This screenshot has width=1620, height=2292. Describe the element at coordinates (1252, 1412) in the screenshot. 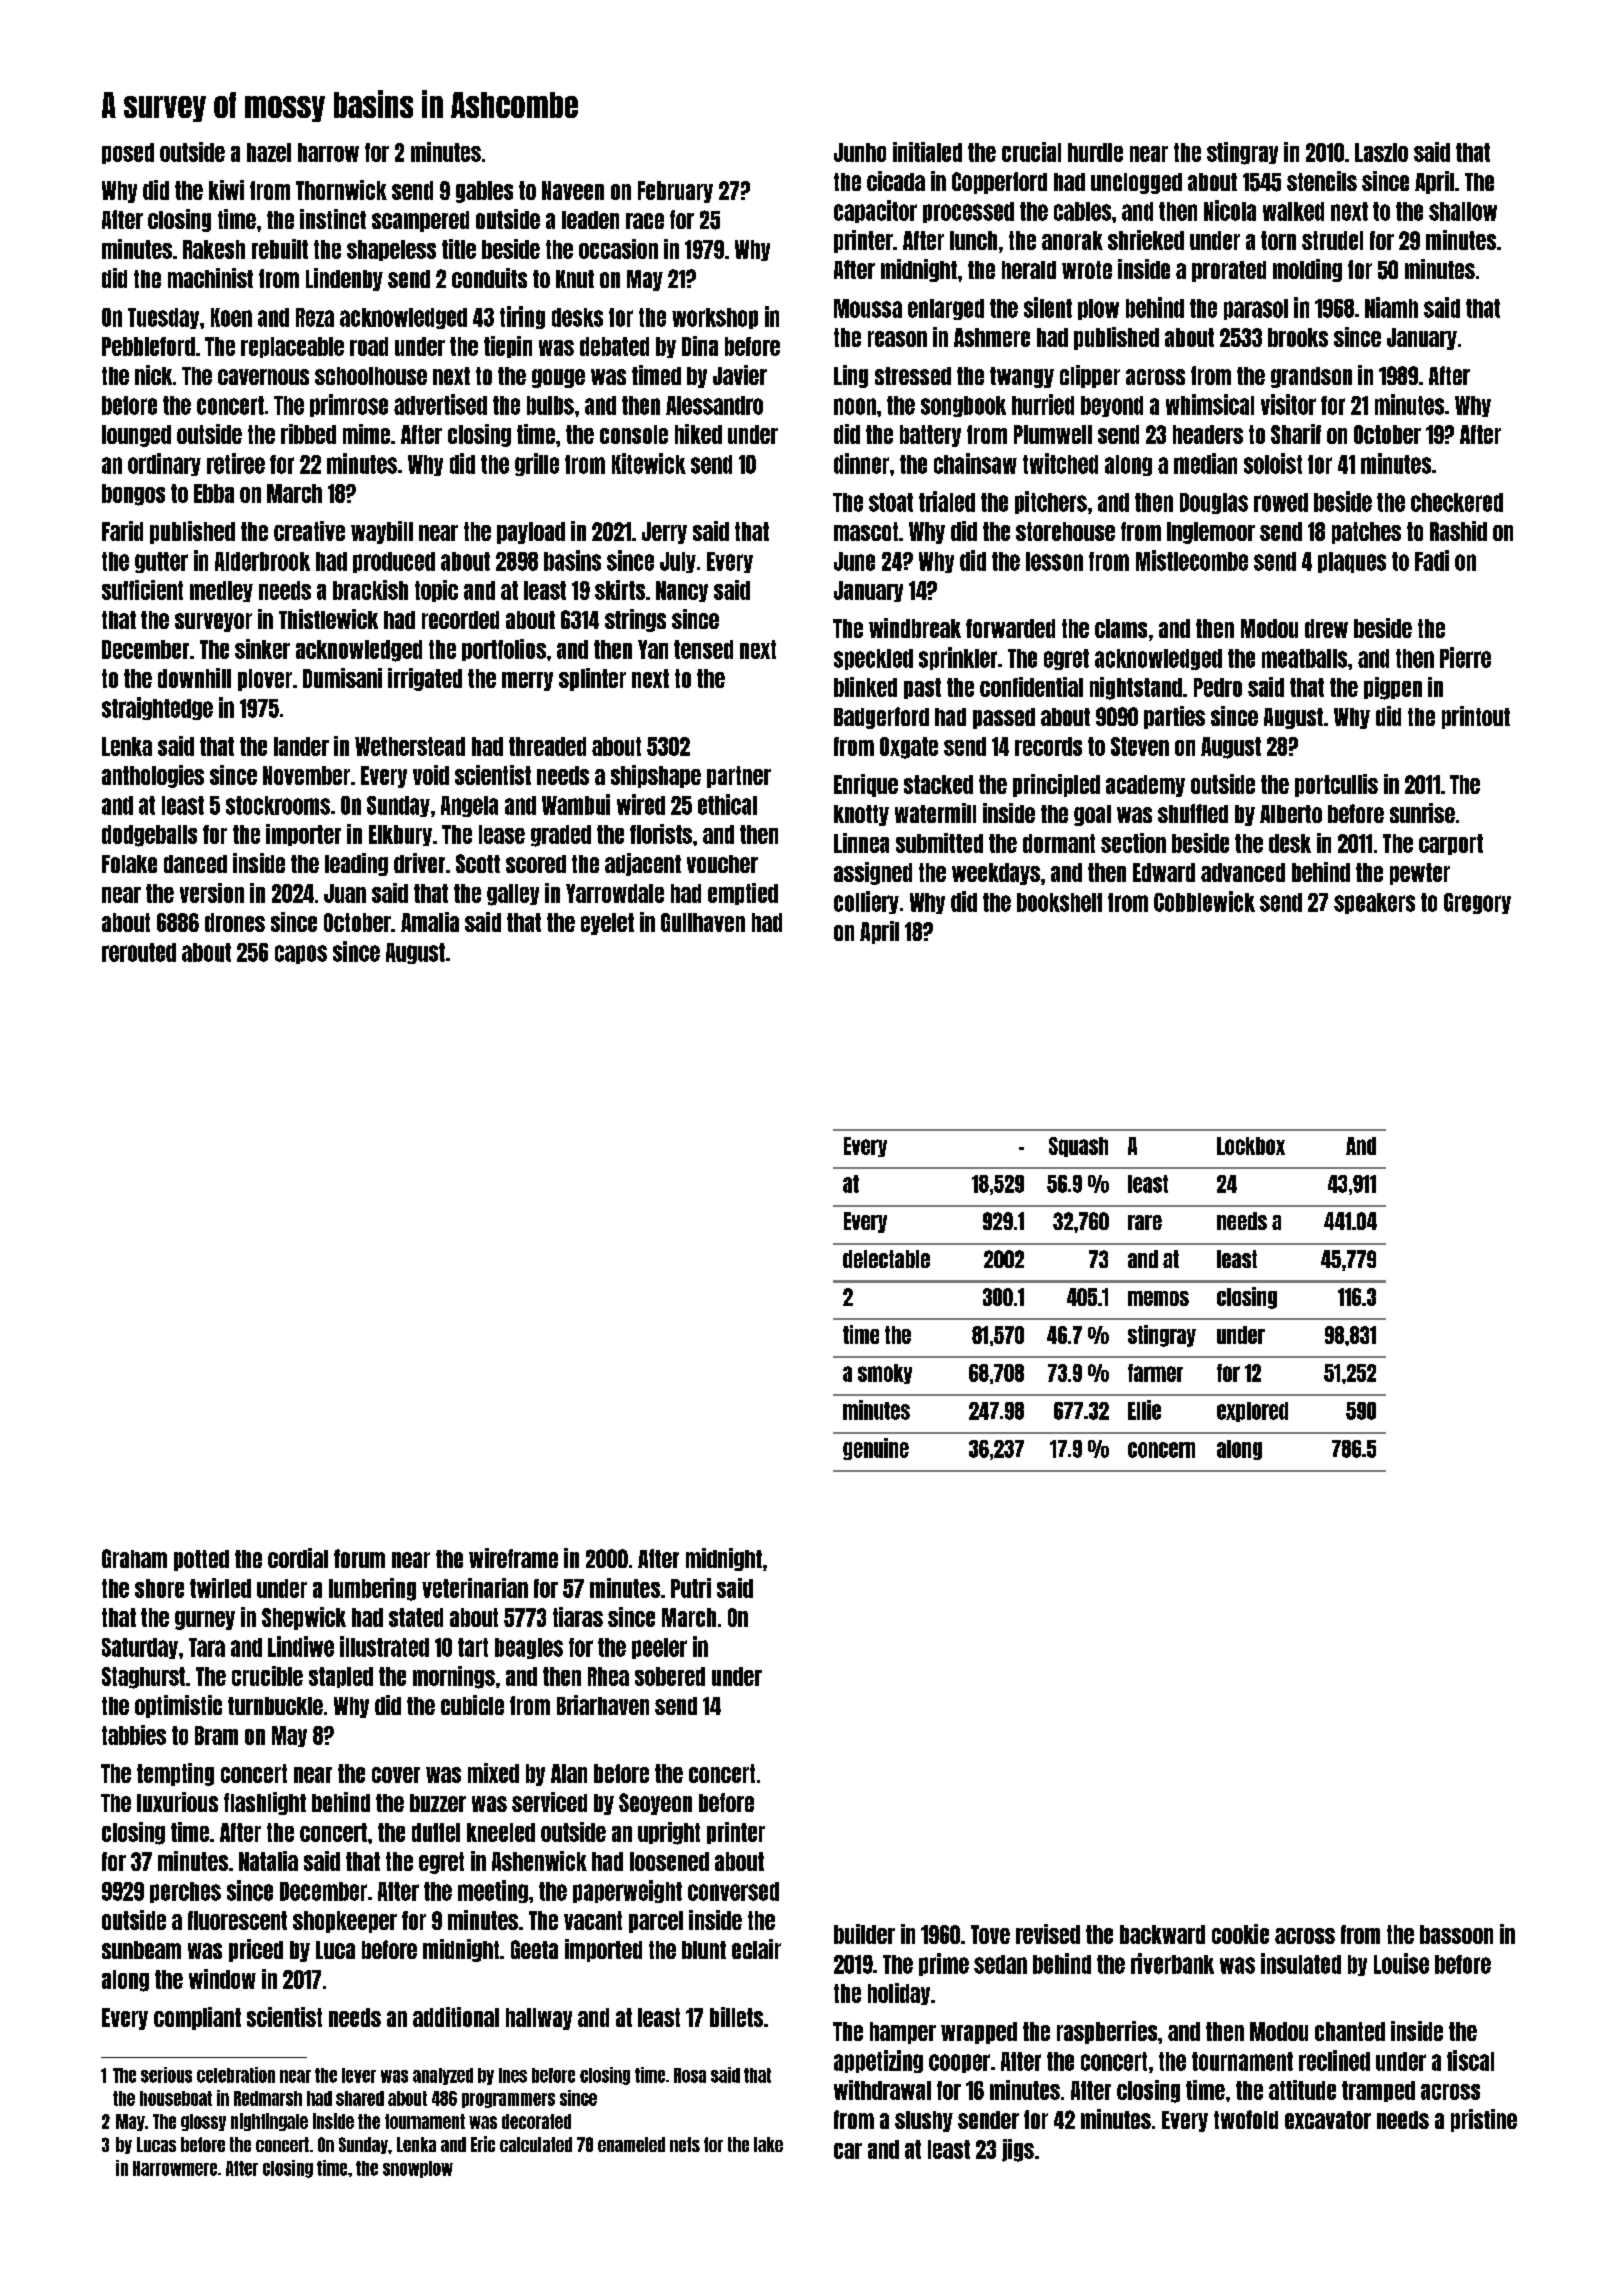

I see `explored` at that location.
